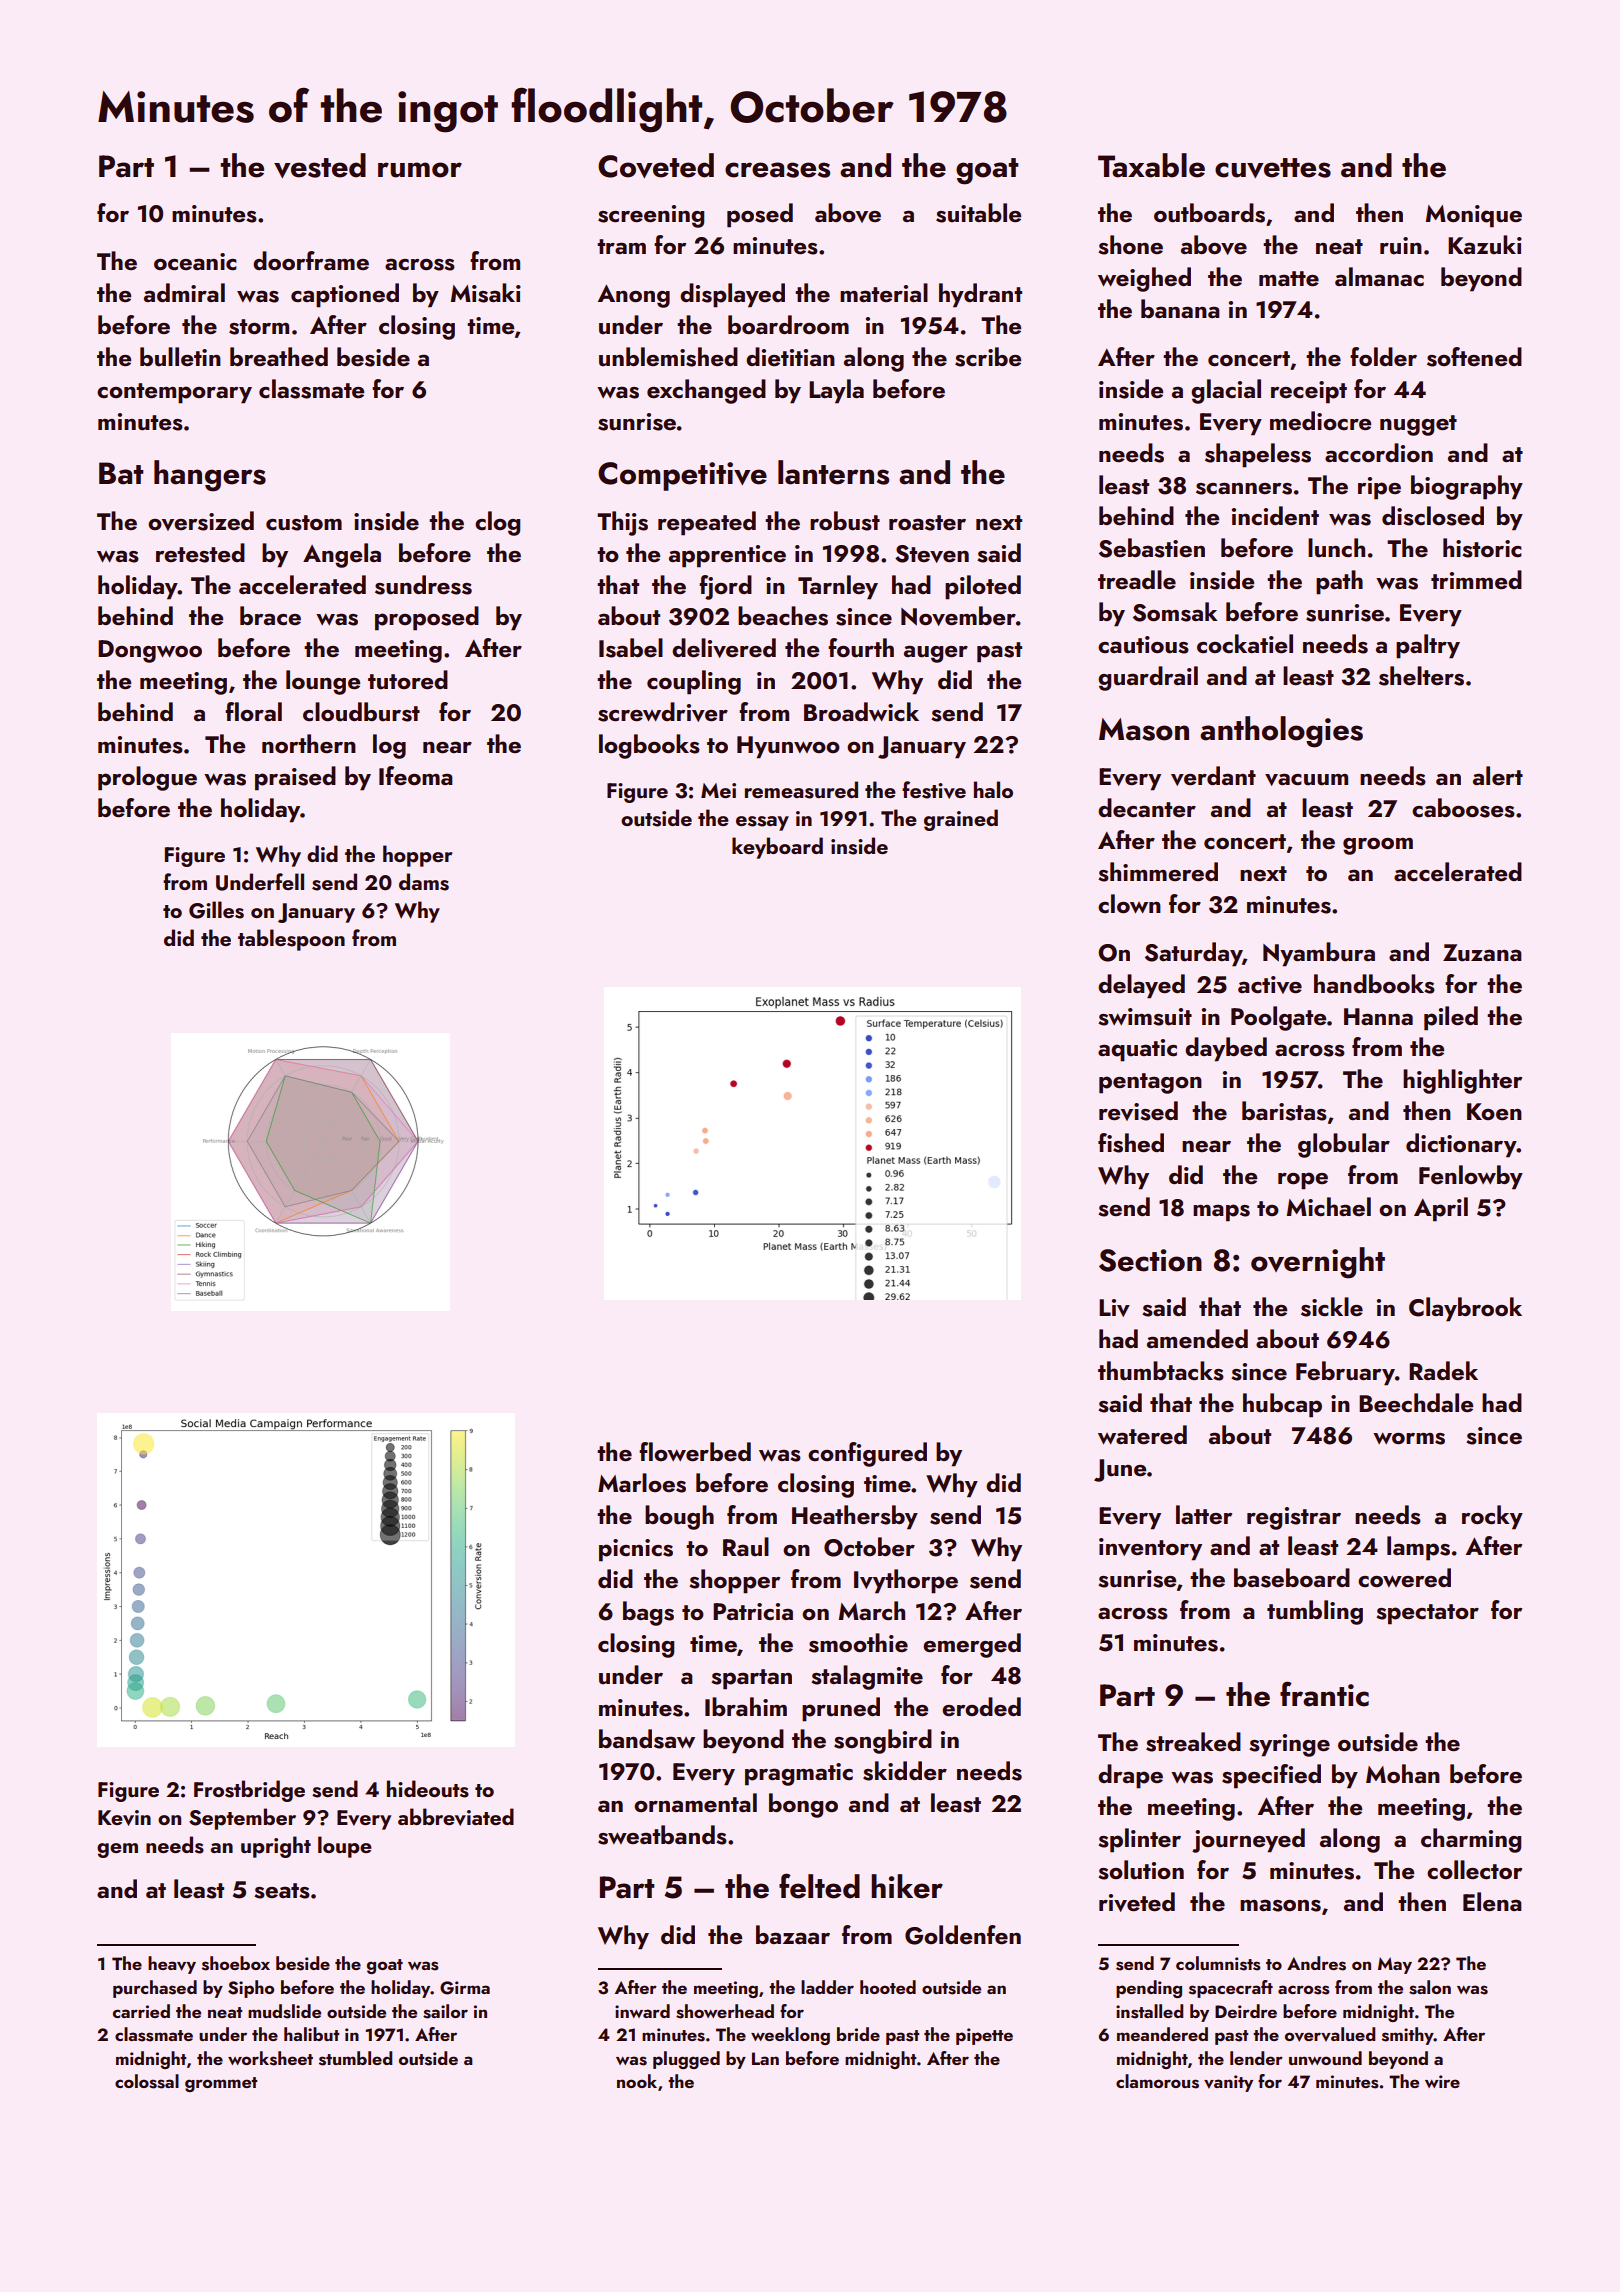 Image resolution: width=1620 pixels, height=2292 pixels. I want to click on delayed, so click(1141, 986).
